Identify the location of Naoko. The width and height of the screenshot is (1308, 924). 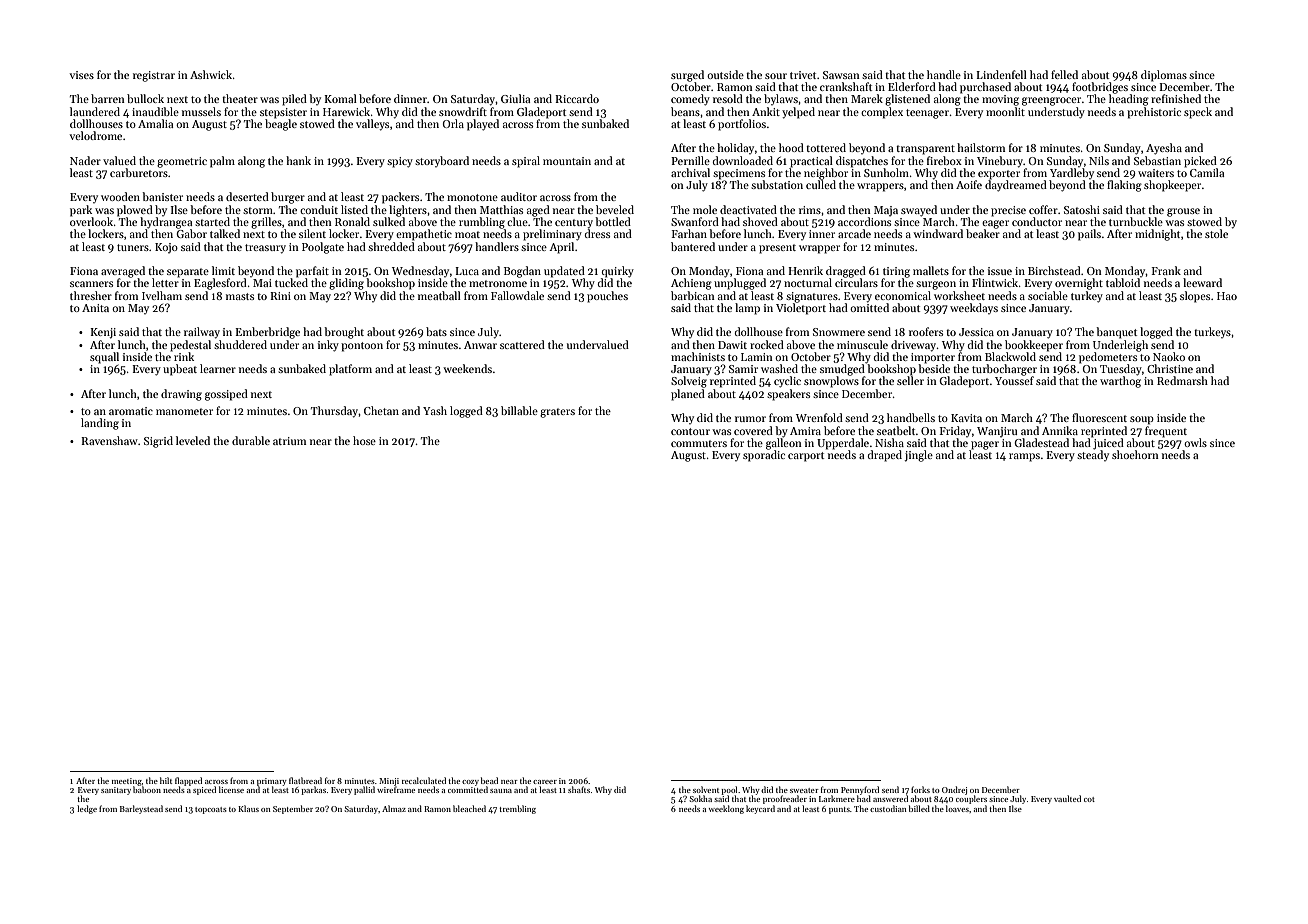
(1169, 356).
